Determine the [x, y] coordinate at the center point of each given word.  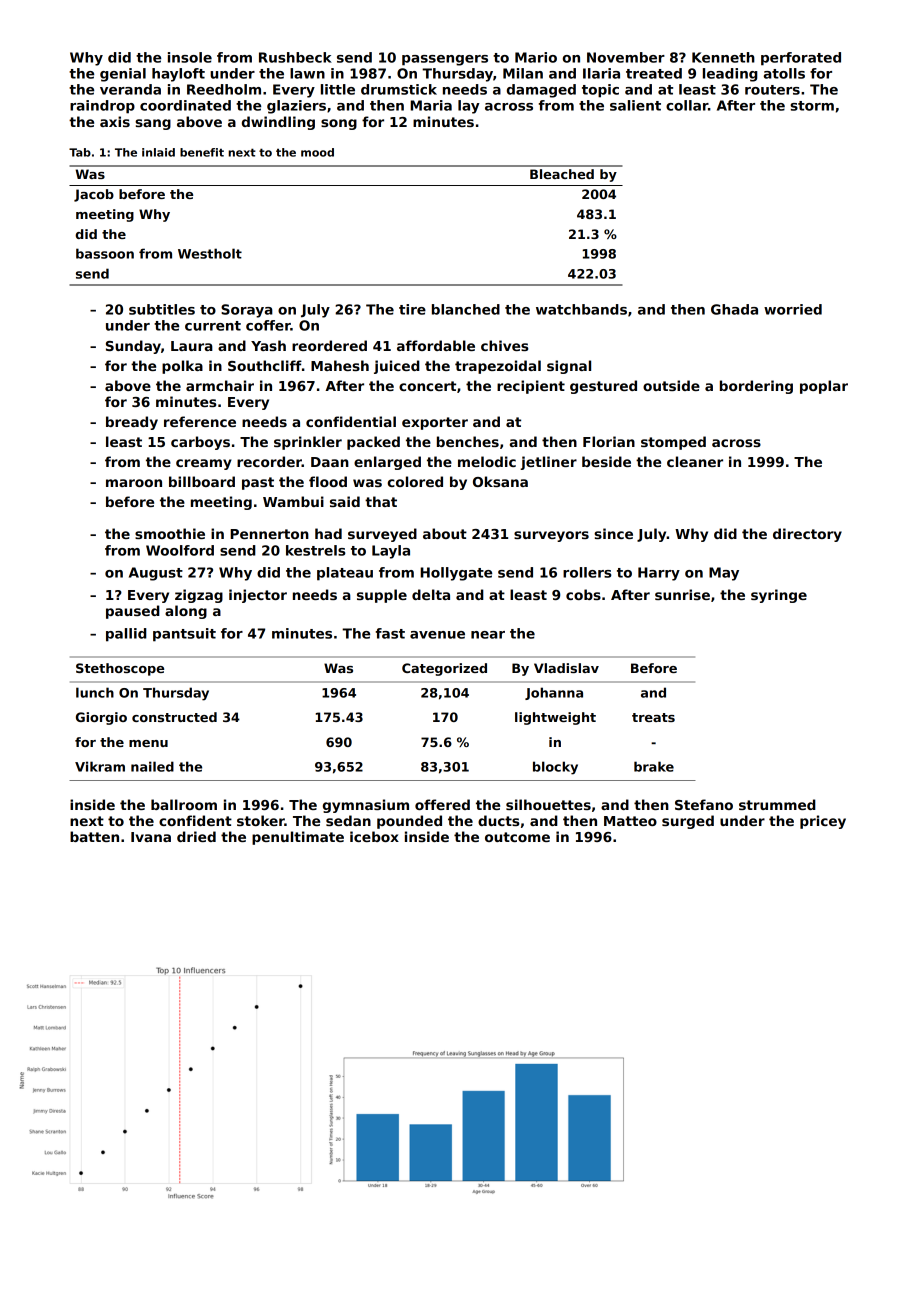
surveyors [551, 536]
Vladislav [566, 668]
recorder [269, 461]
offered [442, 804]
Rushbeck [295, 57]
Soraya [247, 311]
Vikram [100, 766]
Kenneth [723, 57]
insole [190, 57]
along [186, 612]
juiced [397, 367]
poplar [824, 387]
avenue [437, 635]
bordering [756, 387]
